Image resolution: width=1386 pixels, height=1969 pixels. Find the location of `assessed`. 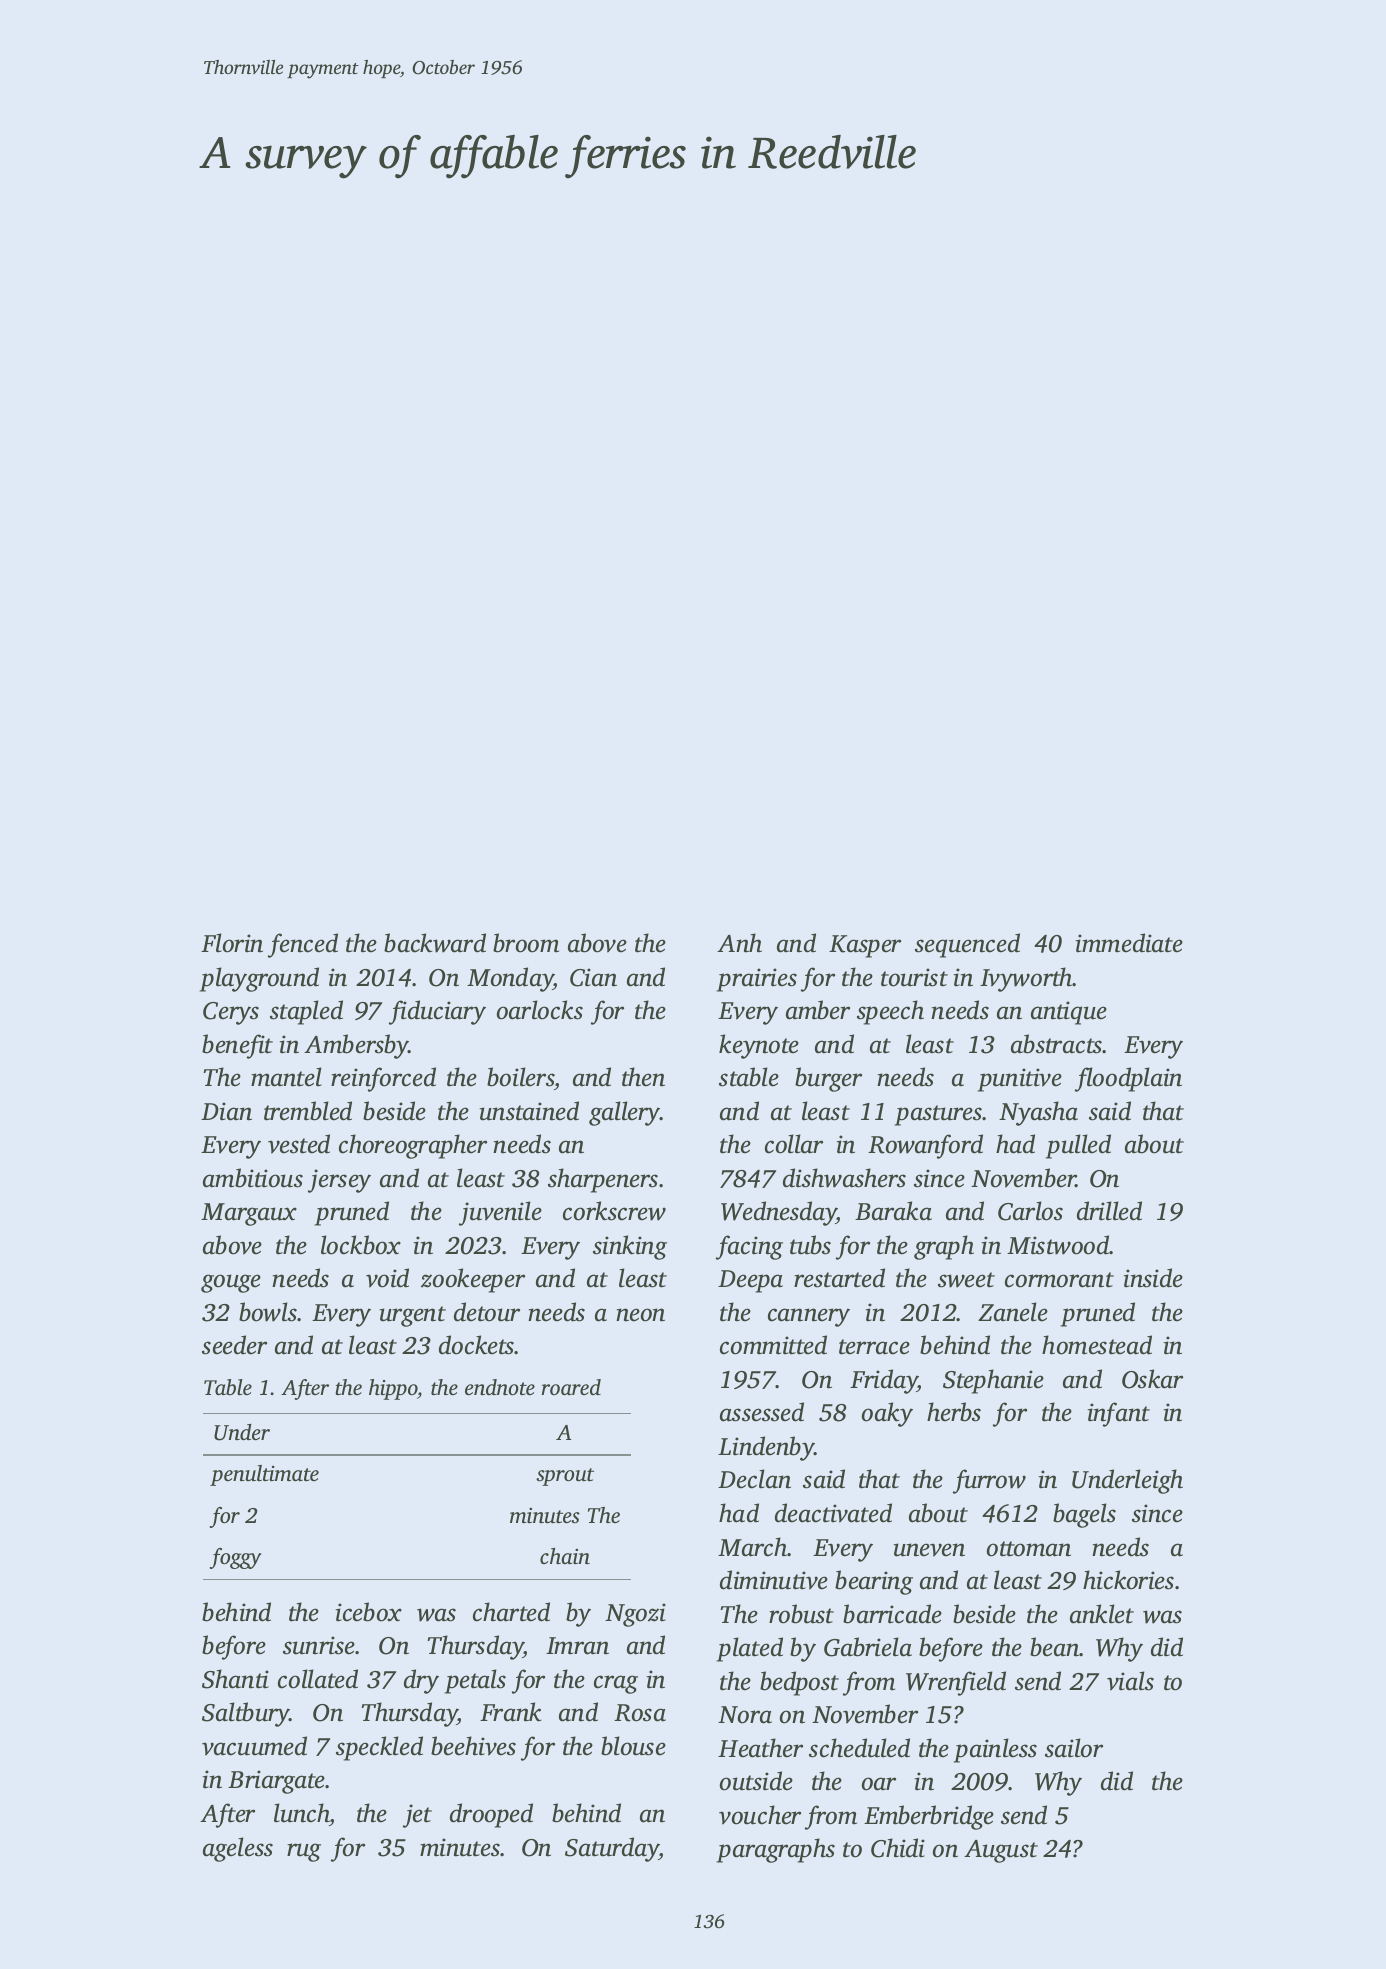

assessed is located at coordinates (762, 1412).
